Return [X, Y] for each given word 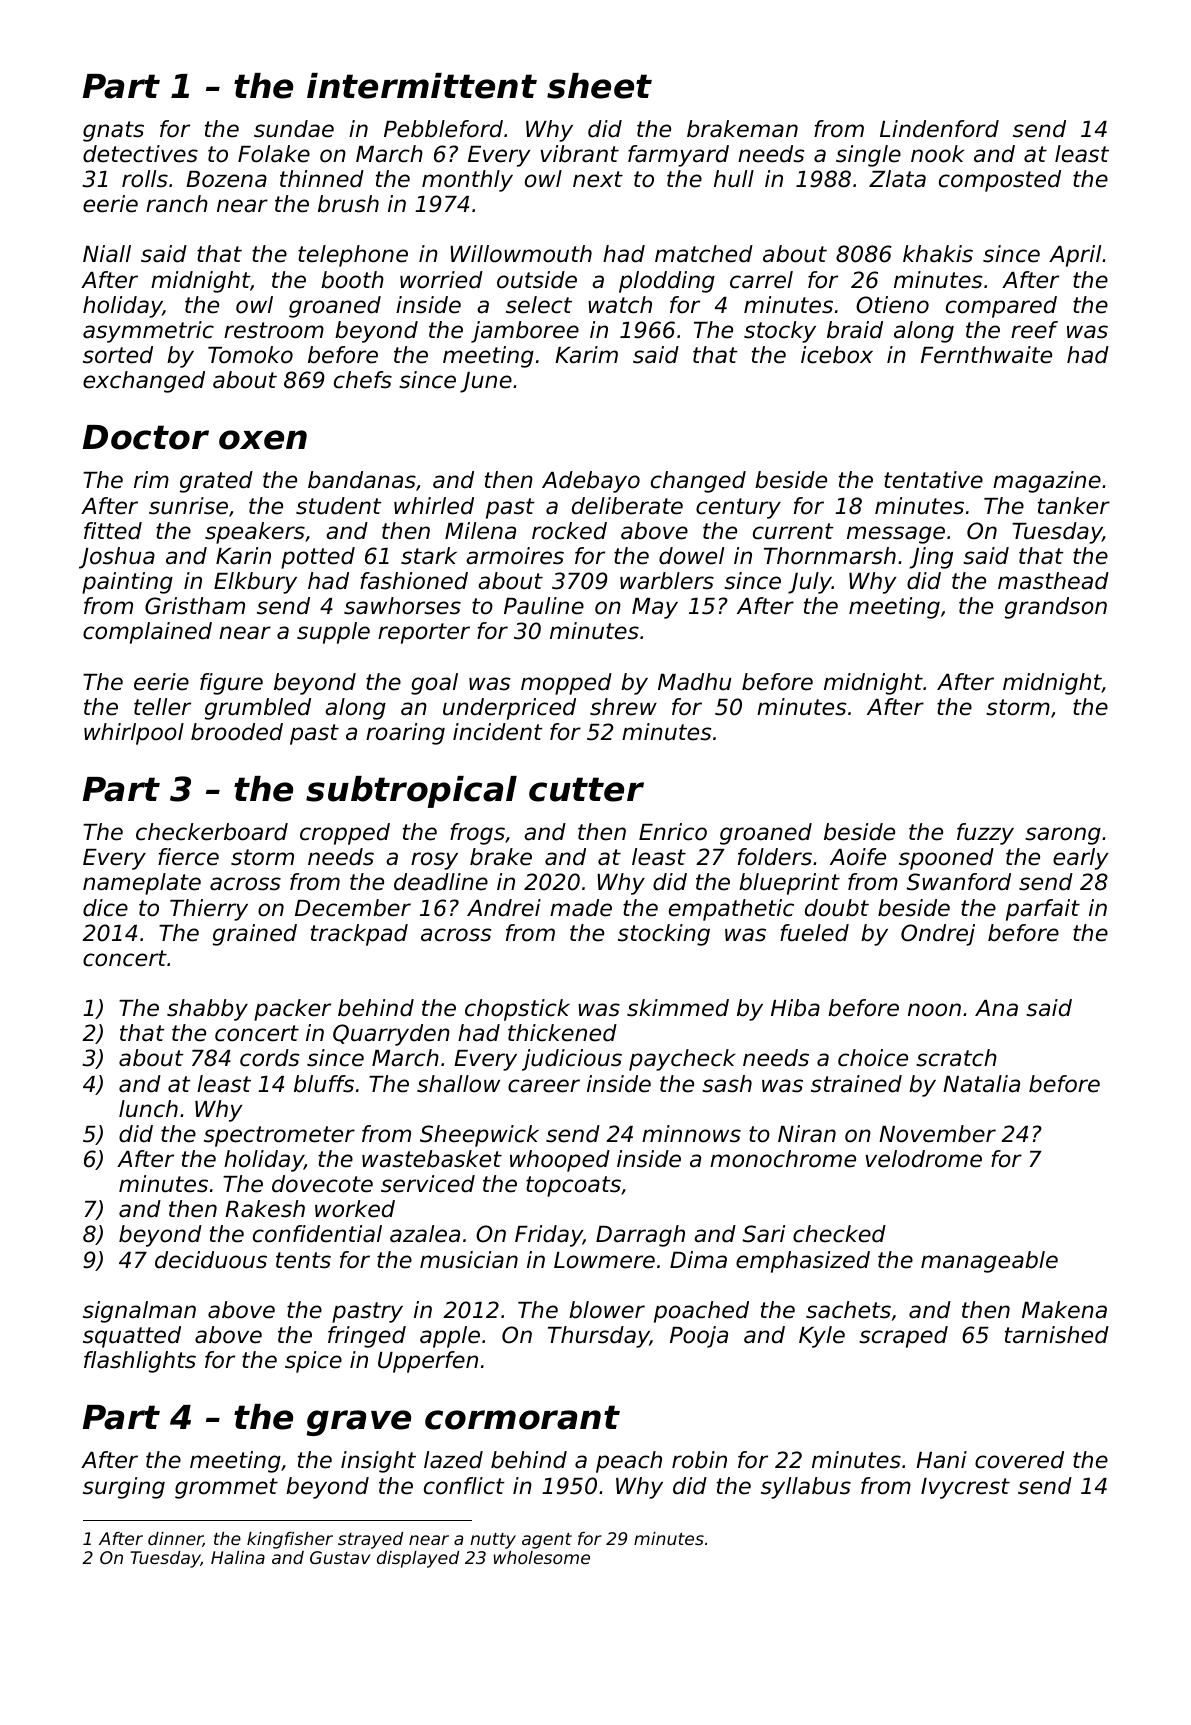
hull [734, 179]
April [1075, 256]
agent [547, 1541]
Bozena [226, 179]
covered [1019, 1460]
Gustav [340, 1557]
